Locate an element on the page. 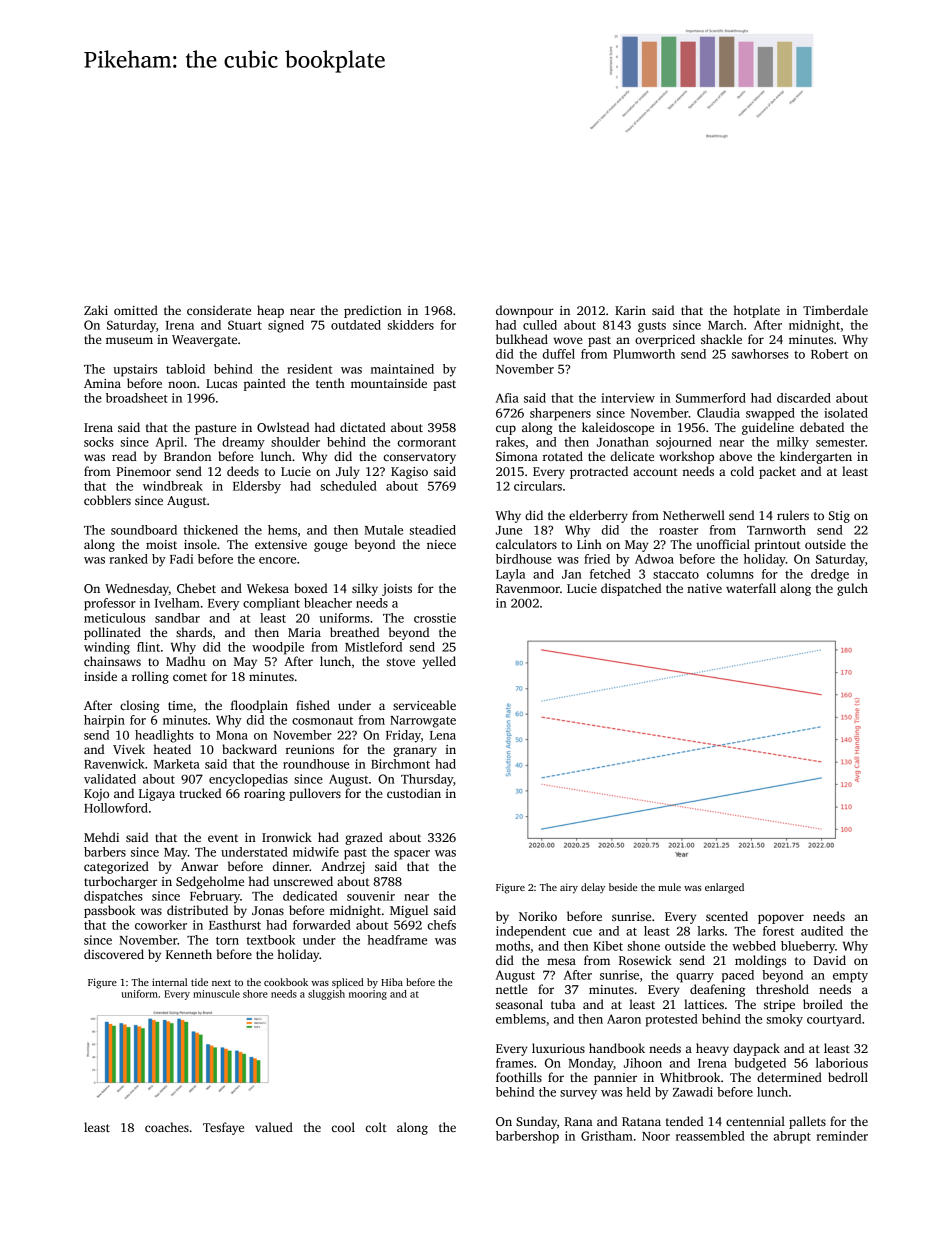 This document has width=952, height=1233. compliant is located at coordinates (271, 604).
